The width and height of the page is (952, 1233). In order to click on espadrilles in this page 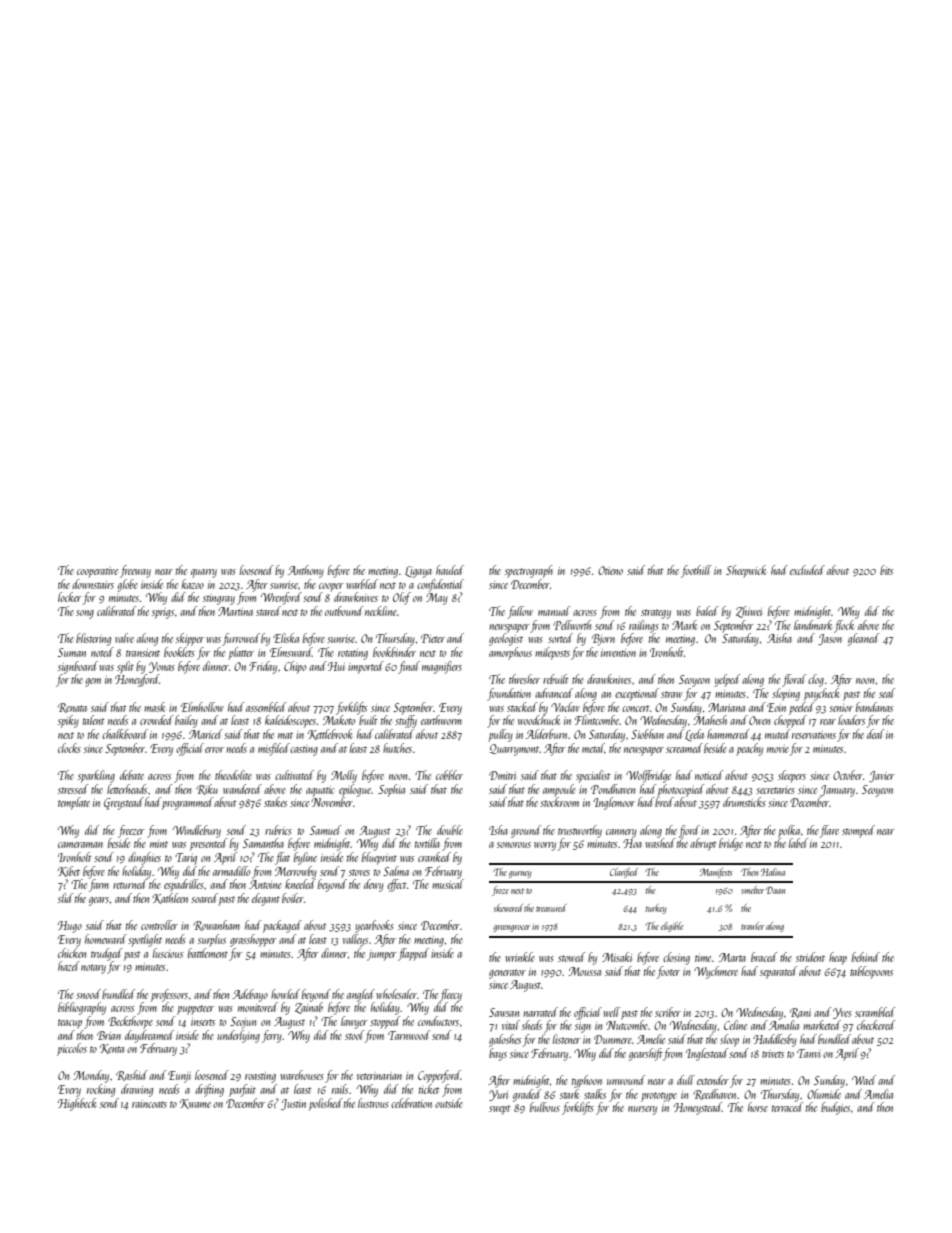, I will do `click(184, 885)`.
